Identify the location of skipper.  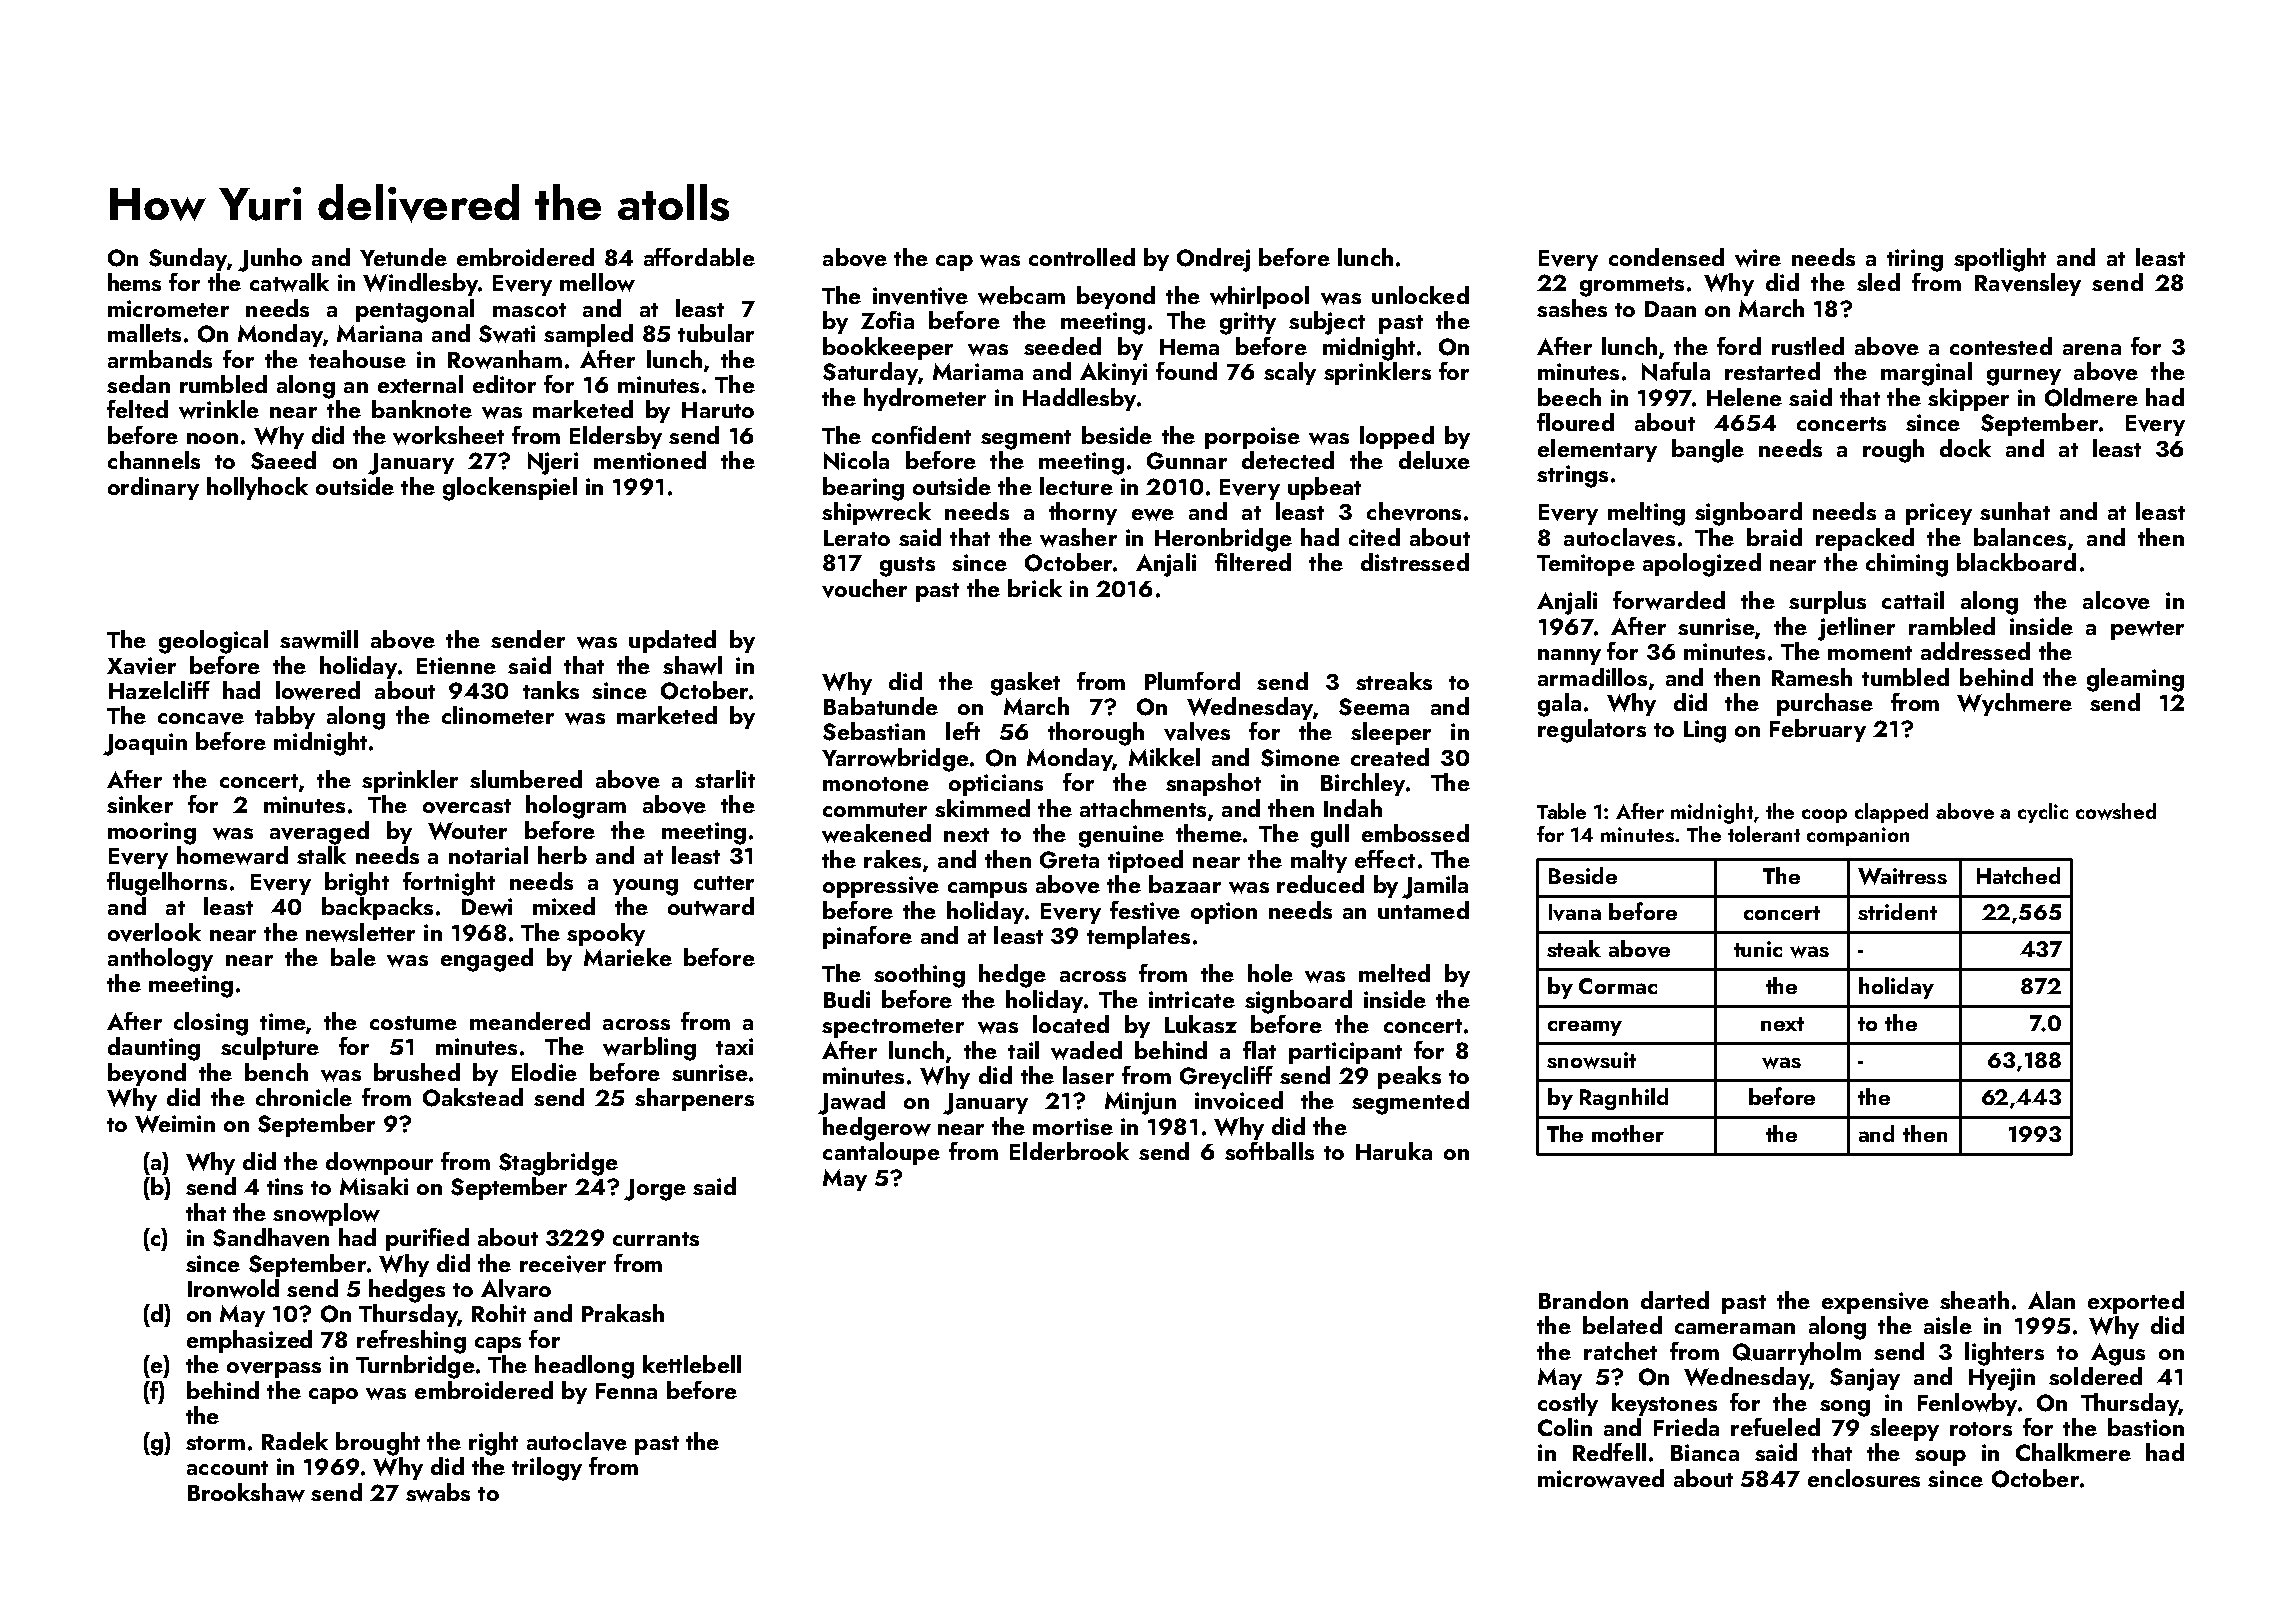
(1968, 399).
